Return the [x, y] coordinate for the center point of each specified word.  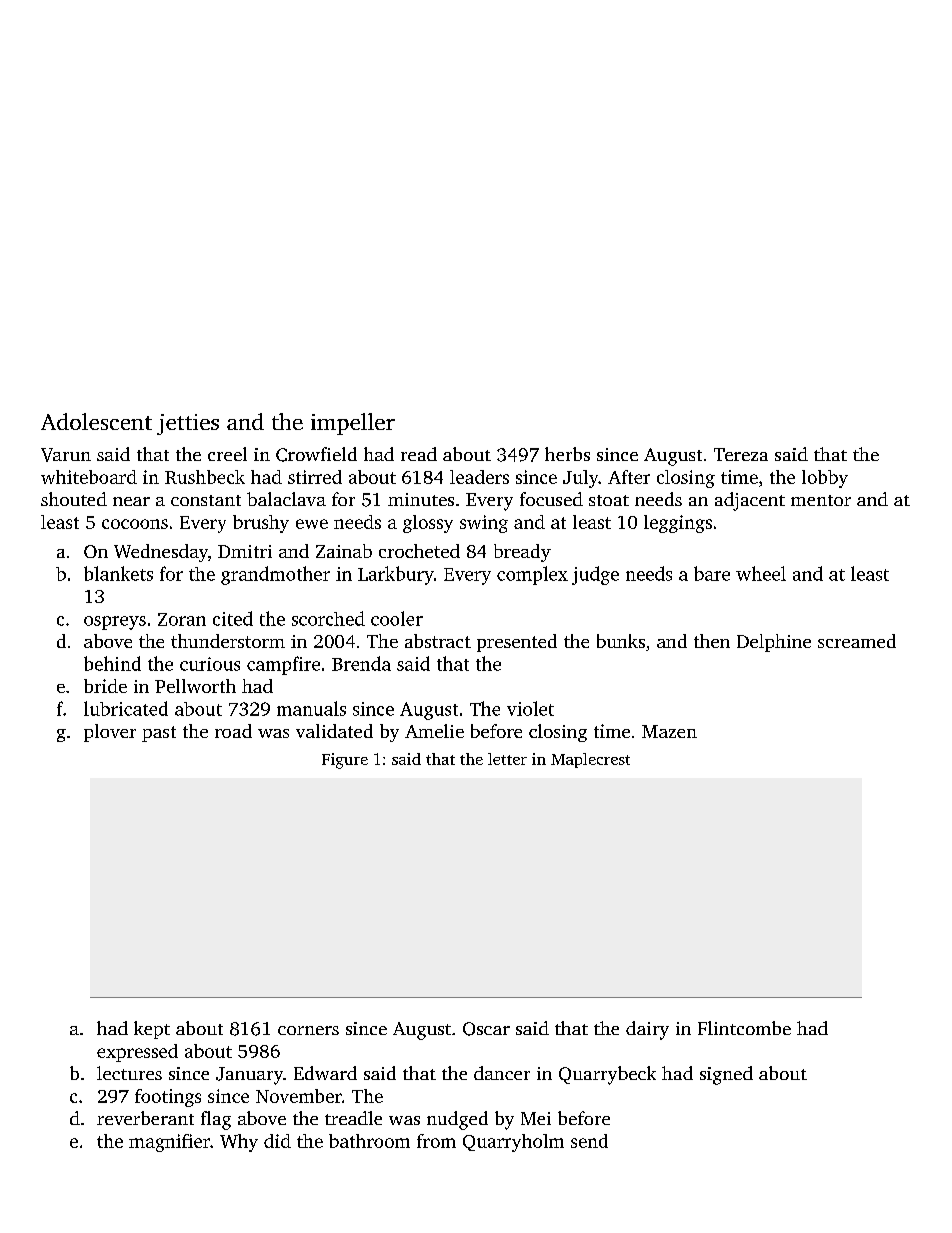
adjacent [750, 501]
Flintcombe [744, 1028]
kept [152, 1030]
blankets [118, 573]
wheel [761, 573]
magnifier [169, 1143]
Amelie [434, 731]
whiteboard [89, 477]
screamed [857, 641]
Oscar [486, 1029]
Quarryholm [513, 1143]
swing [484, 524]
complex [532, 575]
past [159, 734]
